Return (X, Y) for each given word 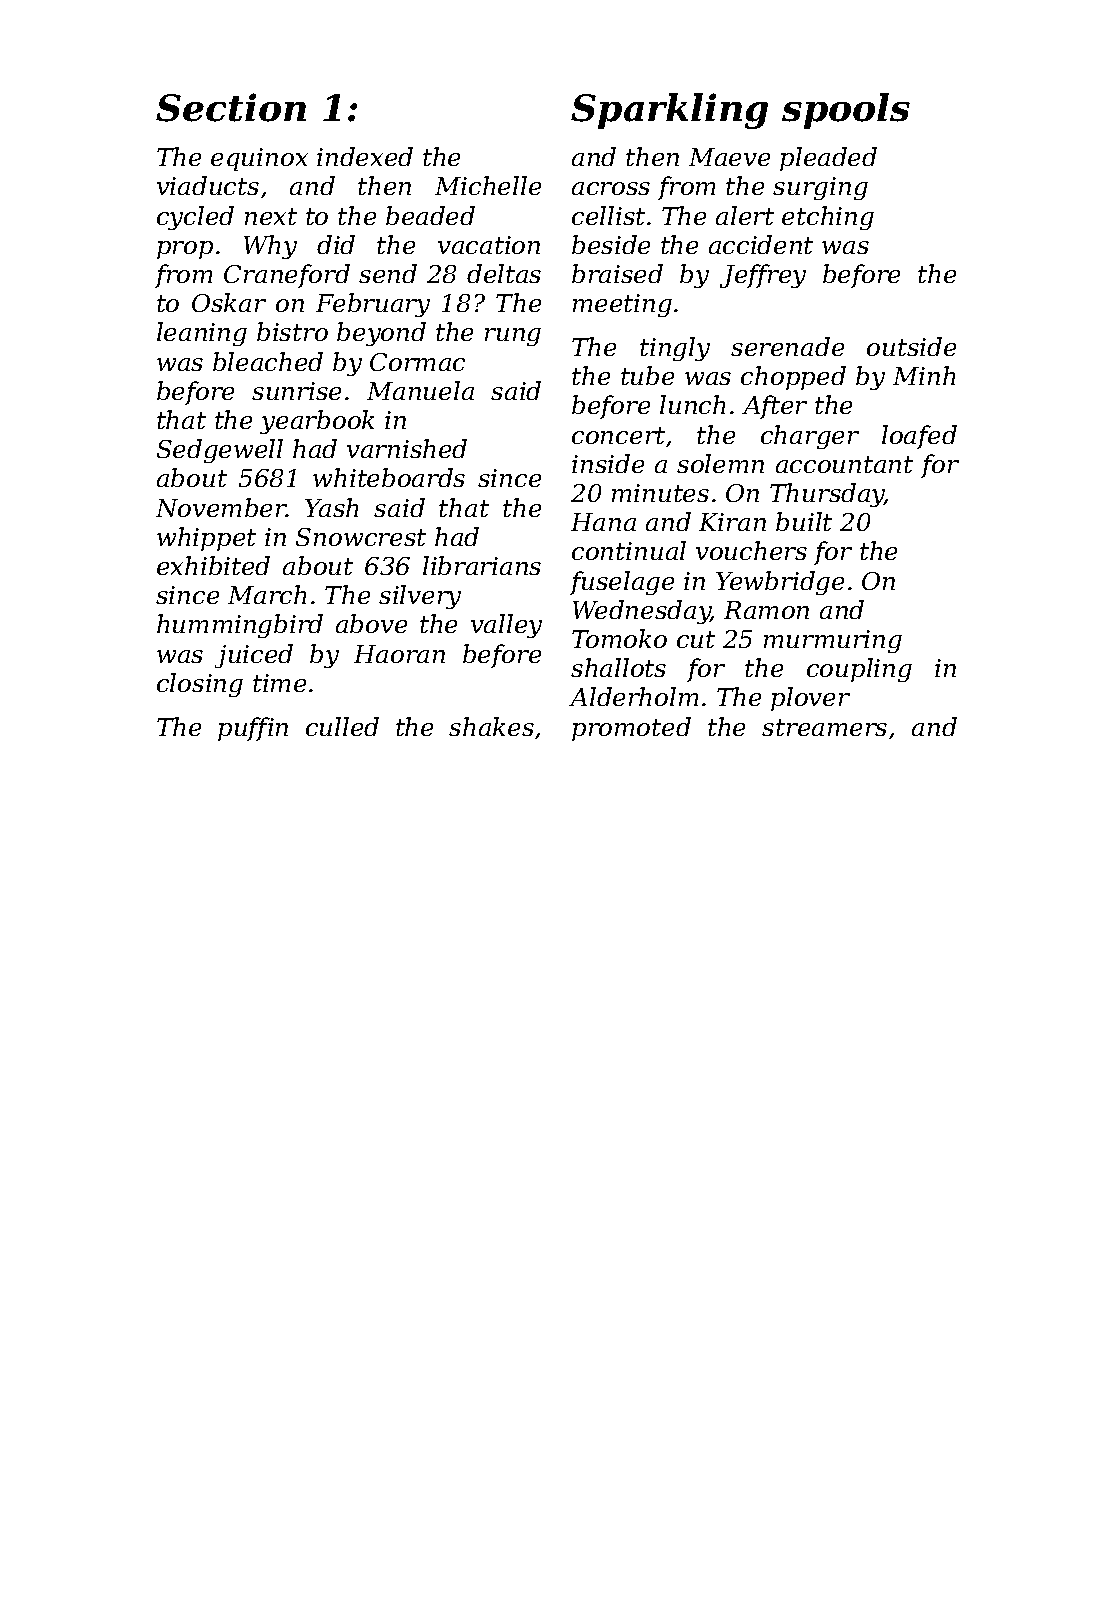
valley (506, 626)
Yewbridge (780, 583)
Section (231, 107)
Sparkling (669, 111)
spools (846, 111)
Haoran (399, 654)
